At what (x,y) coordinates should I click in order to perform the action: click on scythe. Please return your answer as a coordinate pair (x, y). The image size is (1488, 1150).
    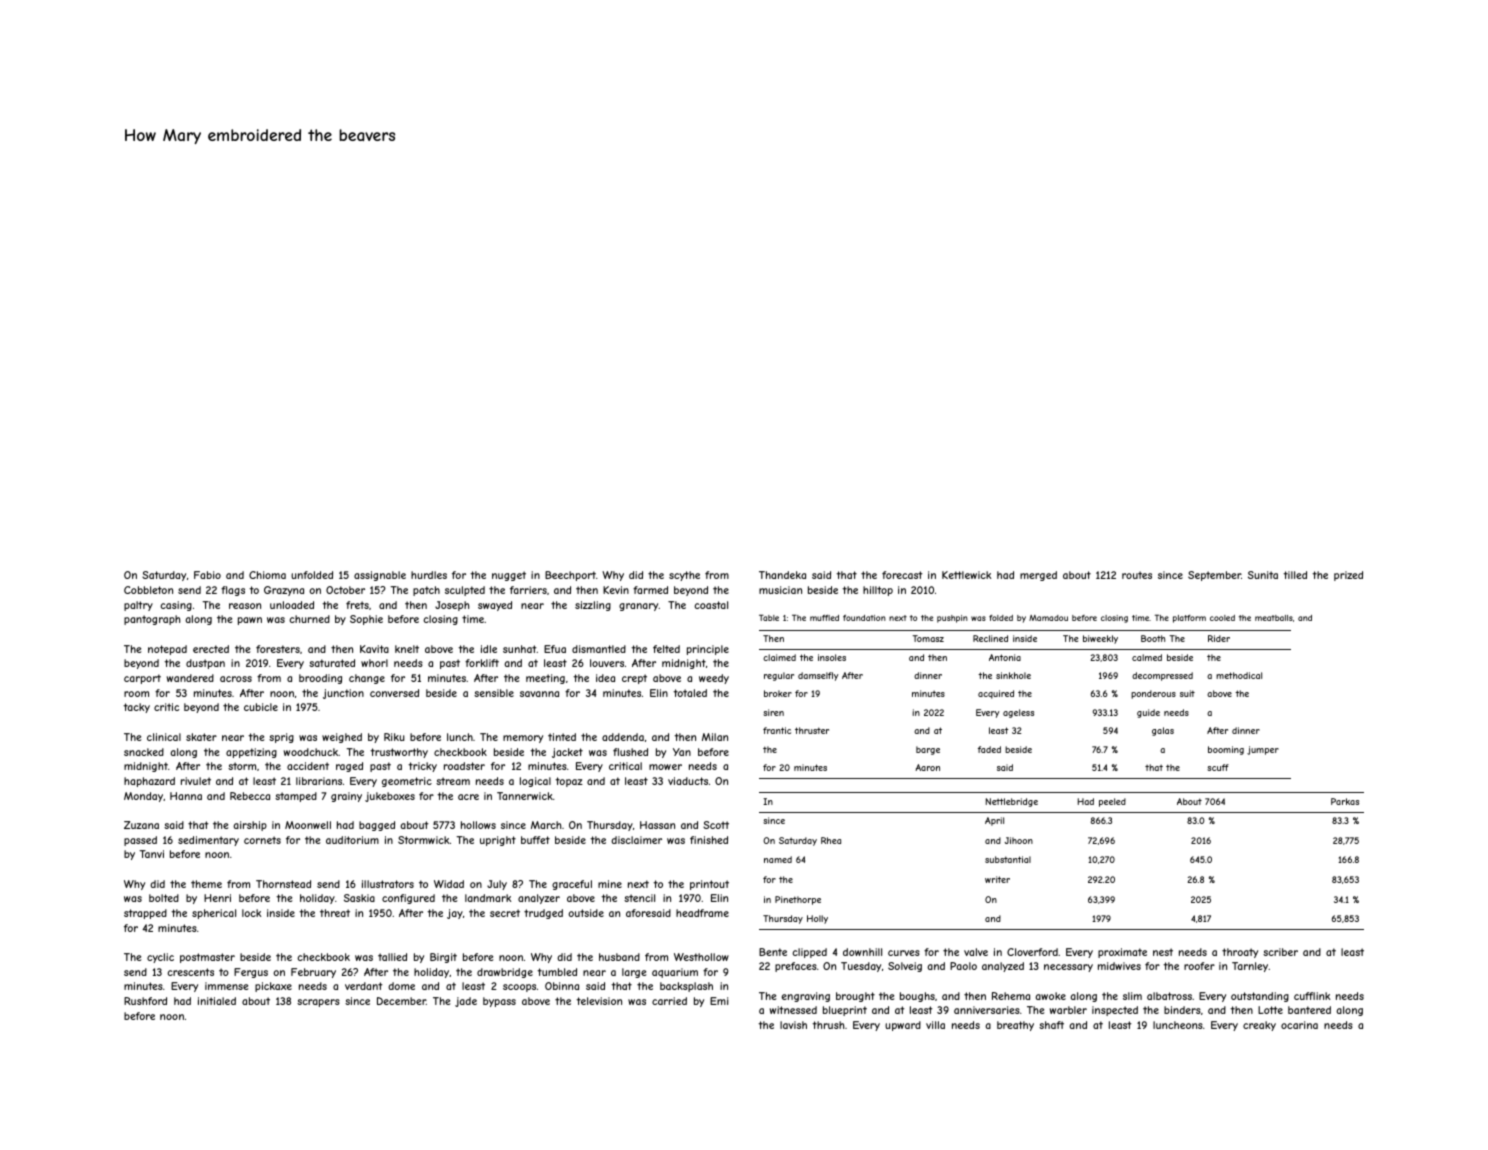
    Looking at the image, I should click on (684, 576).
